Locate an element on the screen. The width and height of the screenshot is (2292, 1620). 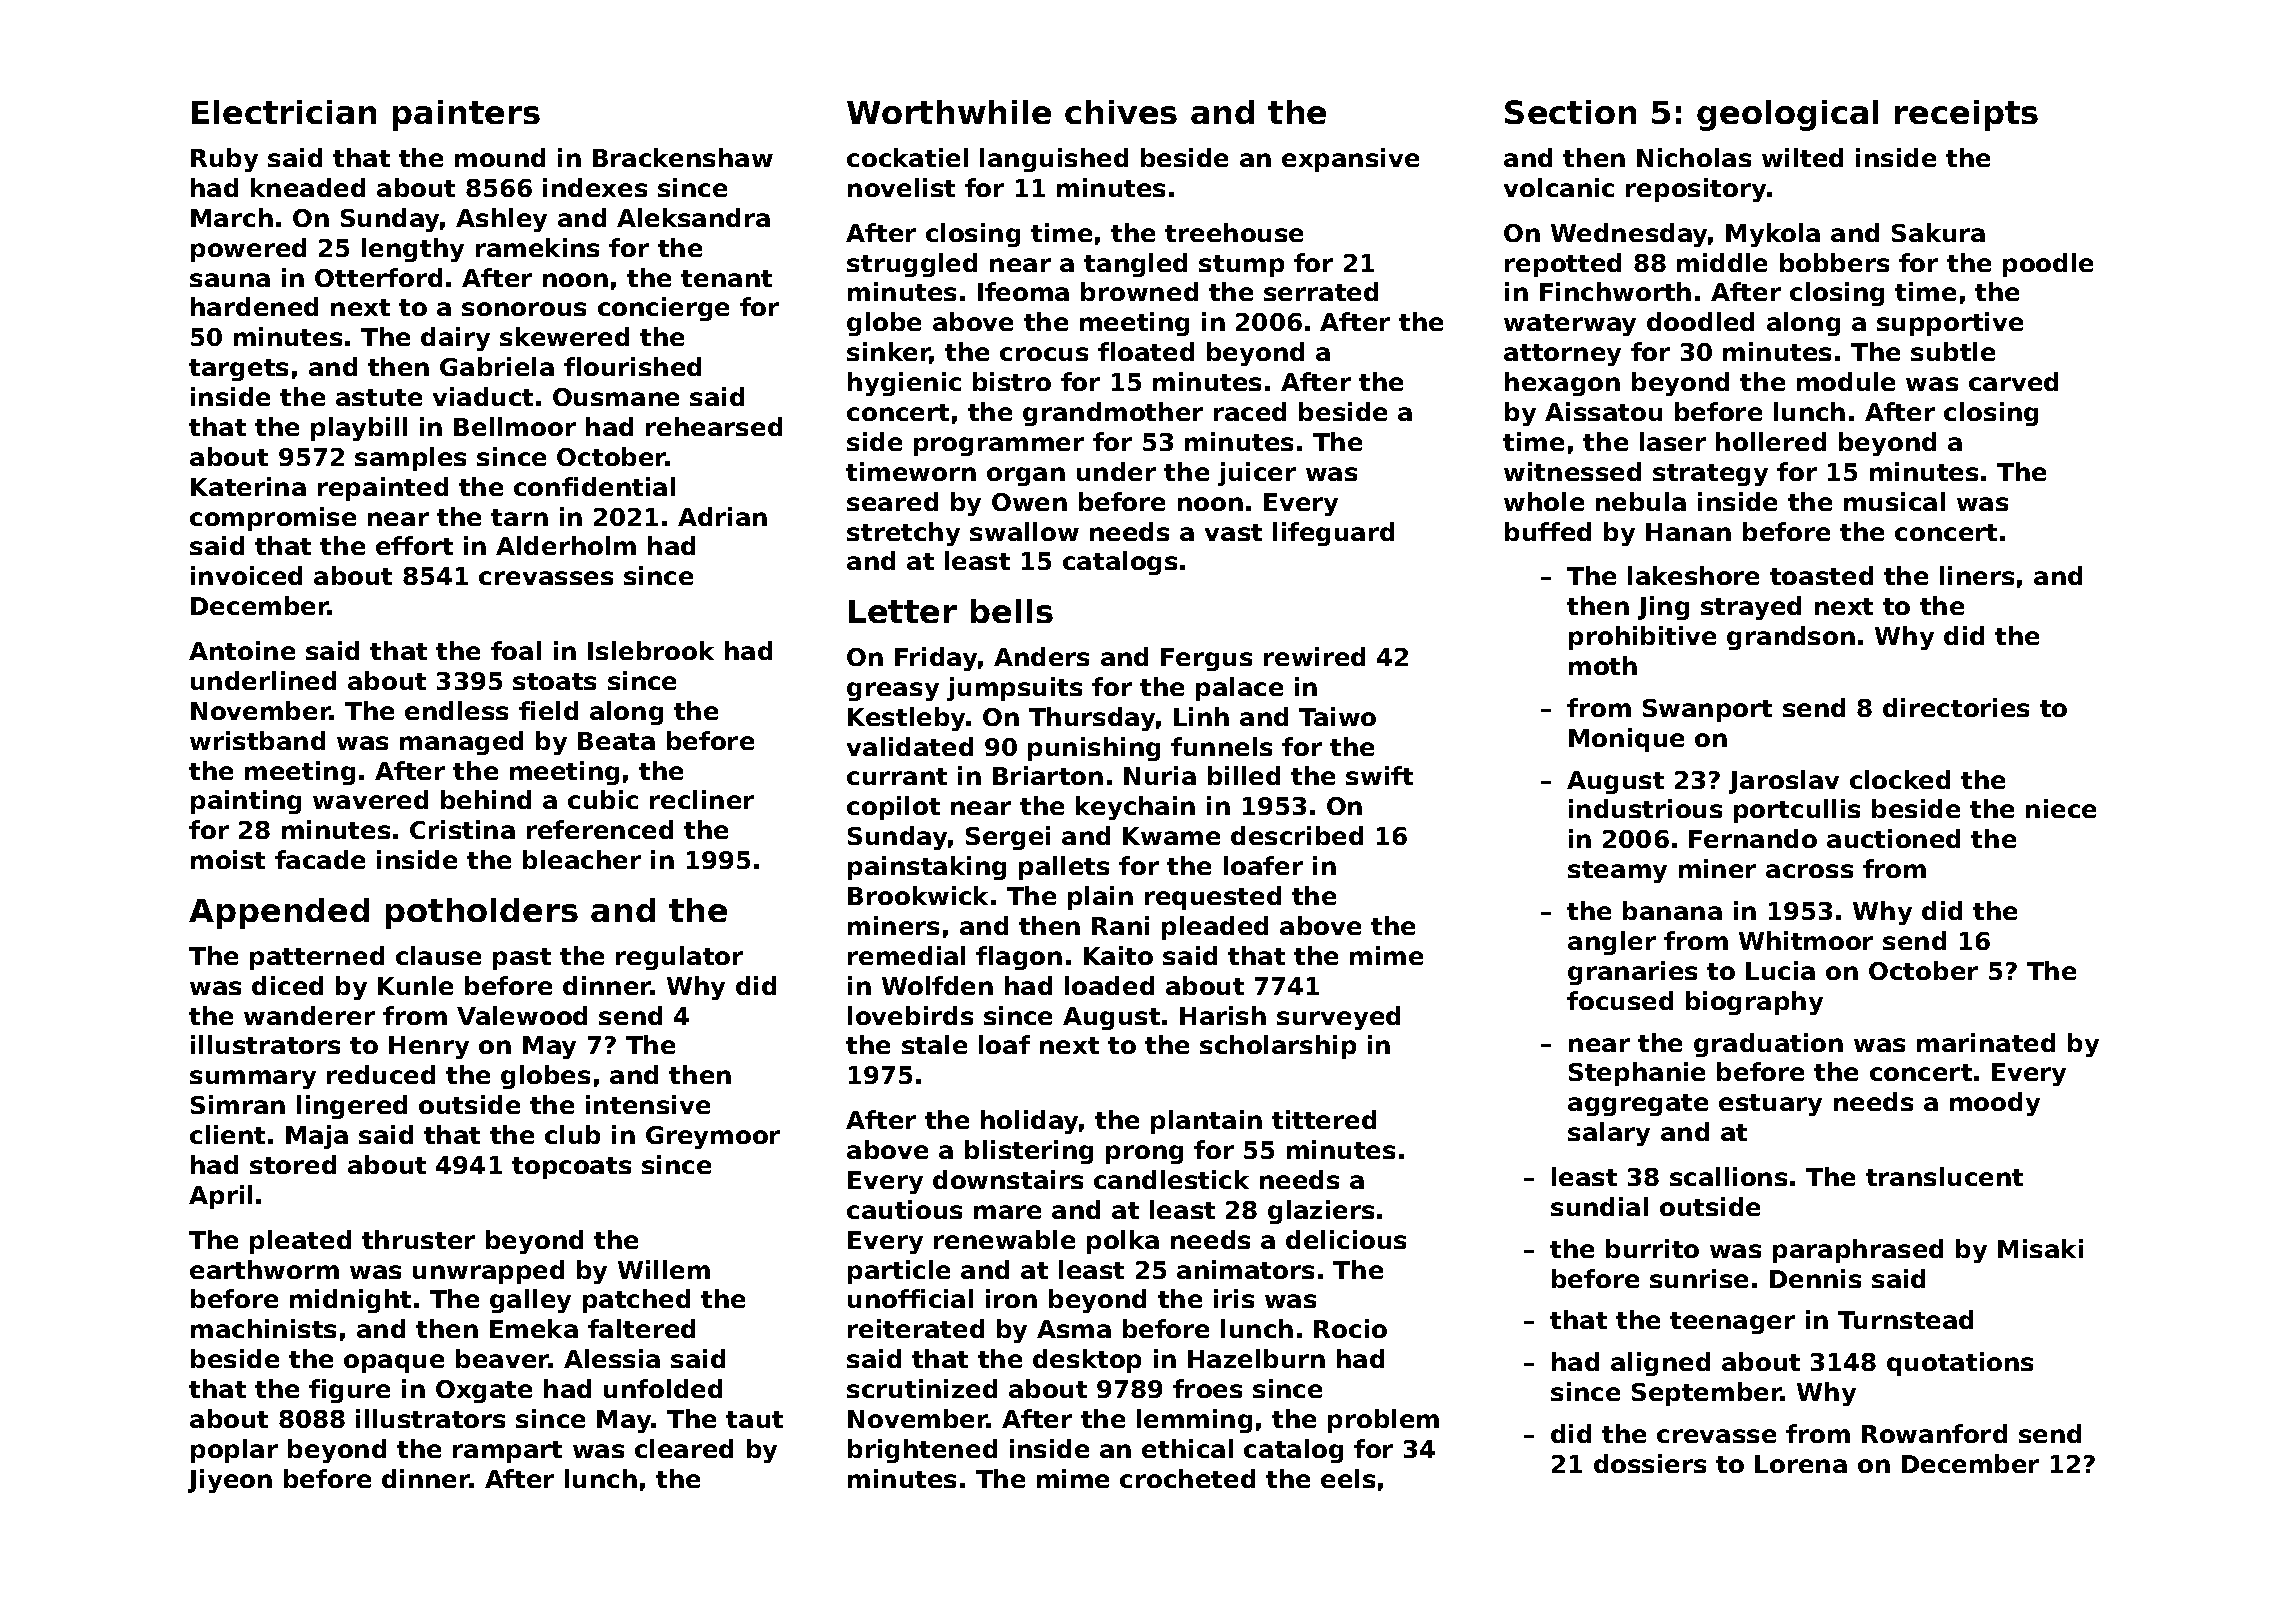
Misaki is located at coordinates (2040, 1248).
